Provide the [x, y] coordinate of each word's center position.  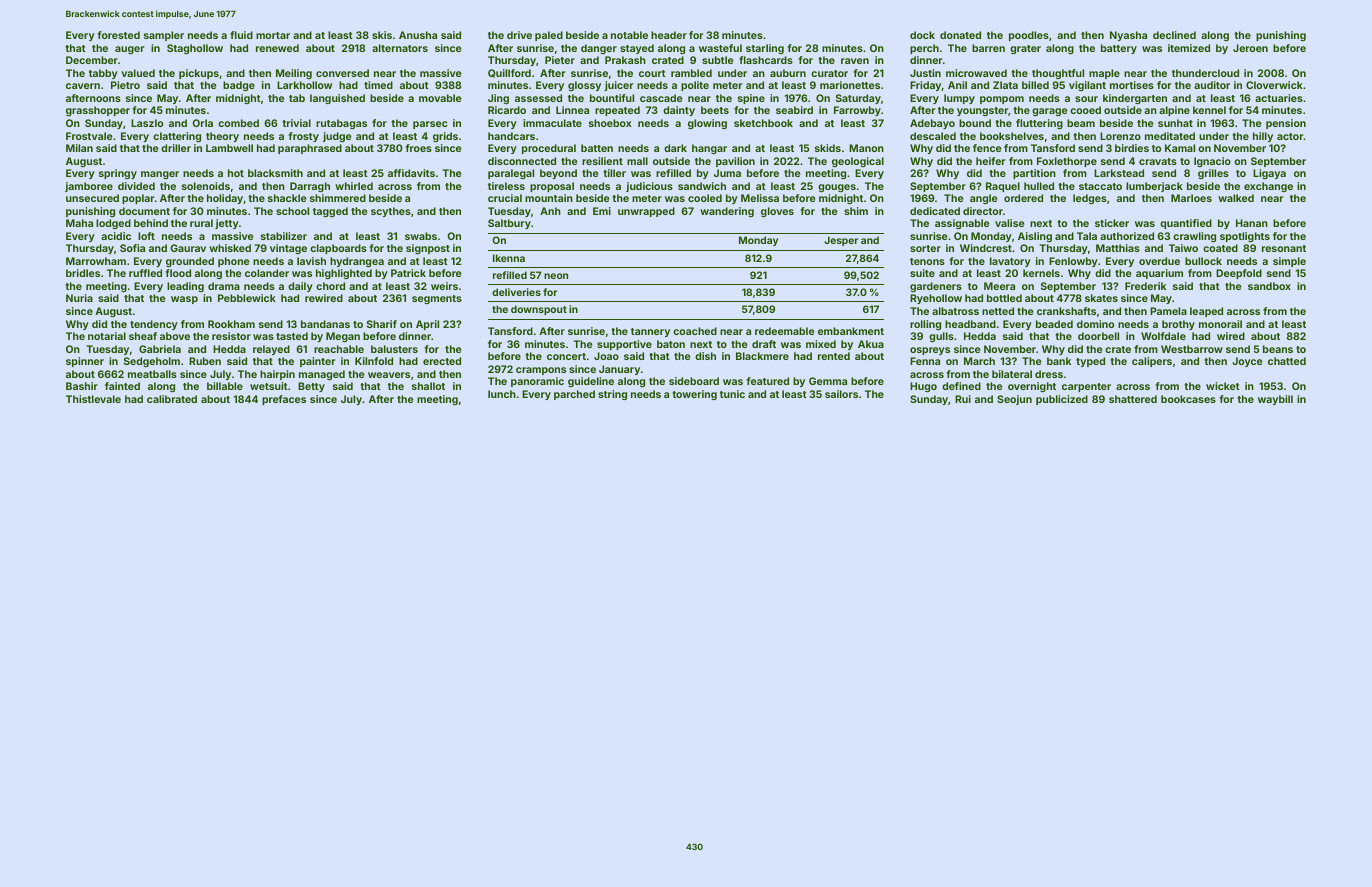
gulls [941, 337]
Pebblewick [247, 298]
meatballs [152, 374]
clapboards [338, 249]
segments [437, 299]
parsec [430, 125]
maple [1104, 74]
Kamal [1180, 148]
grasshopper [98, 111]
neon [556, 276]
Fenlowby [1073, 262]
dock [922, 35]
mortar [273, 35]
